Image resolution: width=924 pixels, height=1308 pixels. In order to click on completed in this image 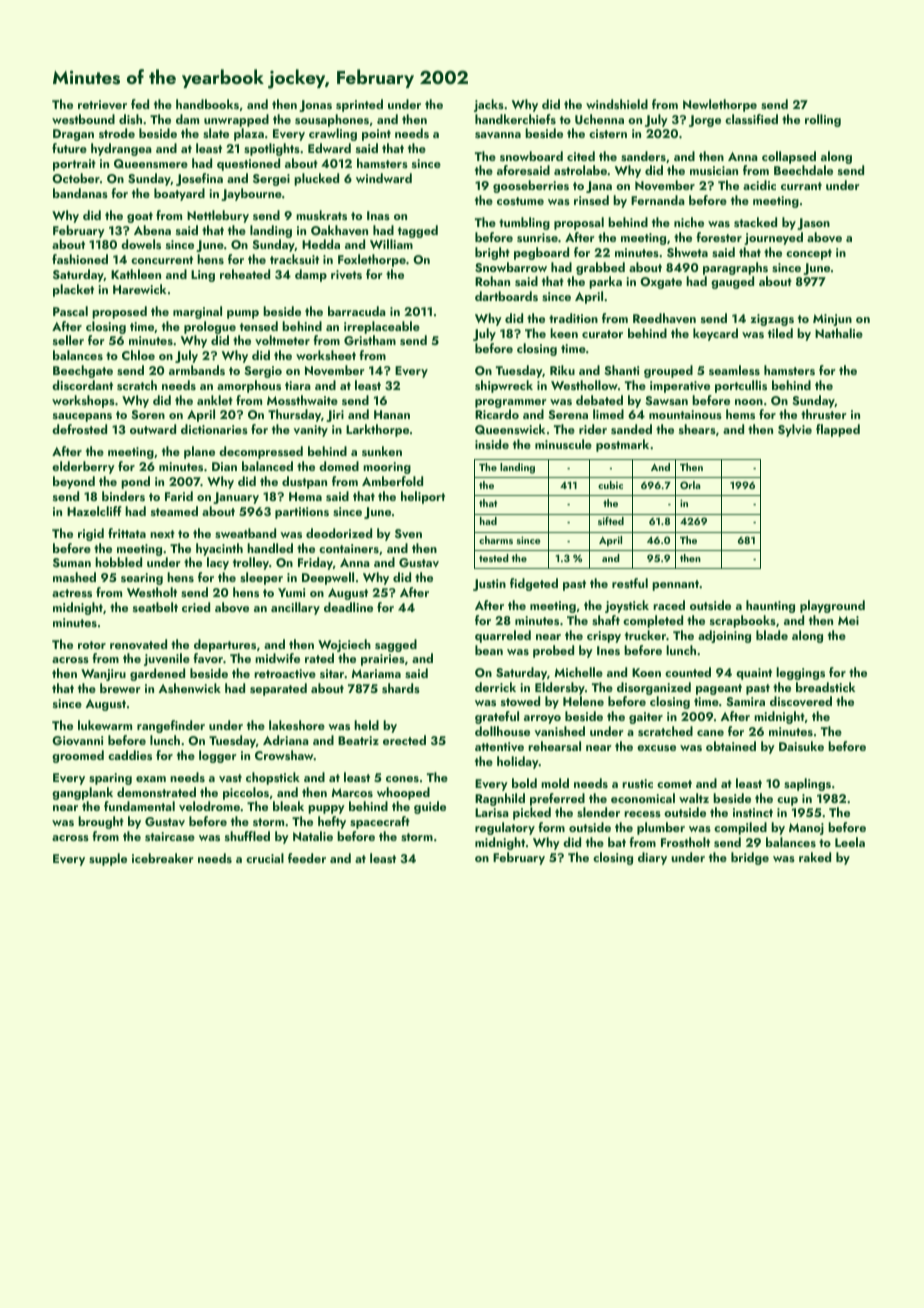, I will do `click(653, 621)`.
